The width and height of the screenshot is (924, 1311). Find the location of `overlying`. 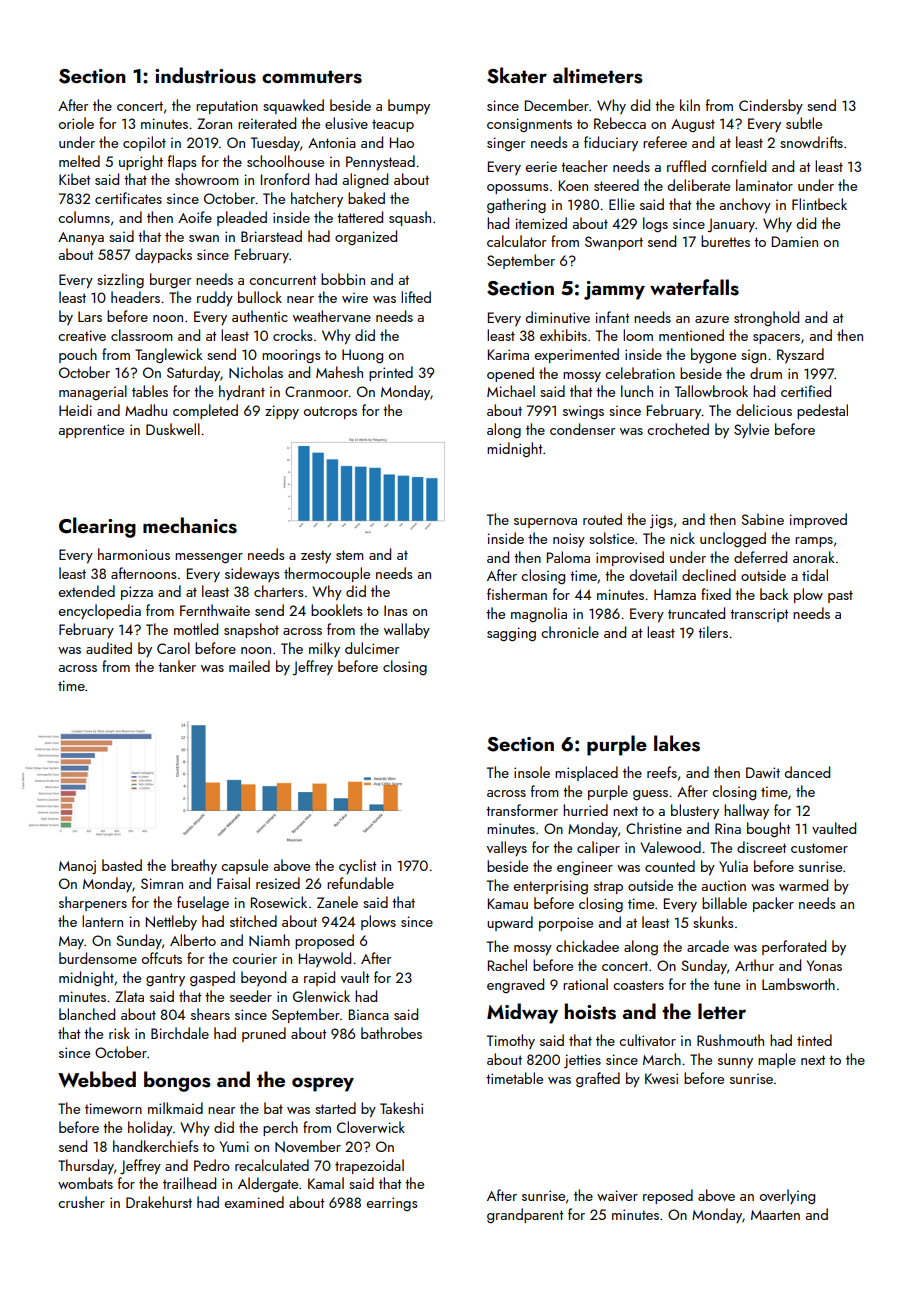

overlying is located at coordinates (787, 1196).
